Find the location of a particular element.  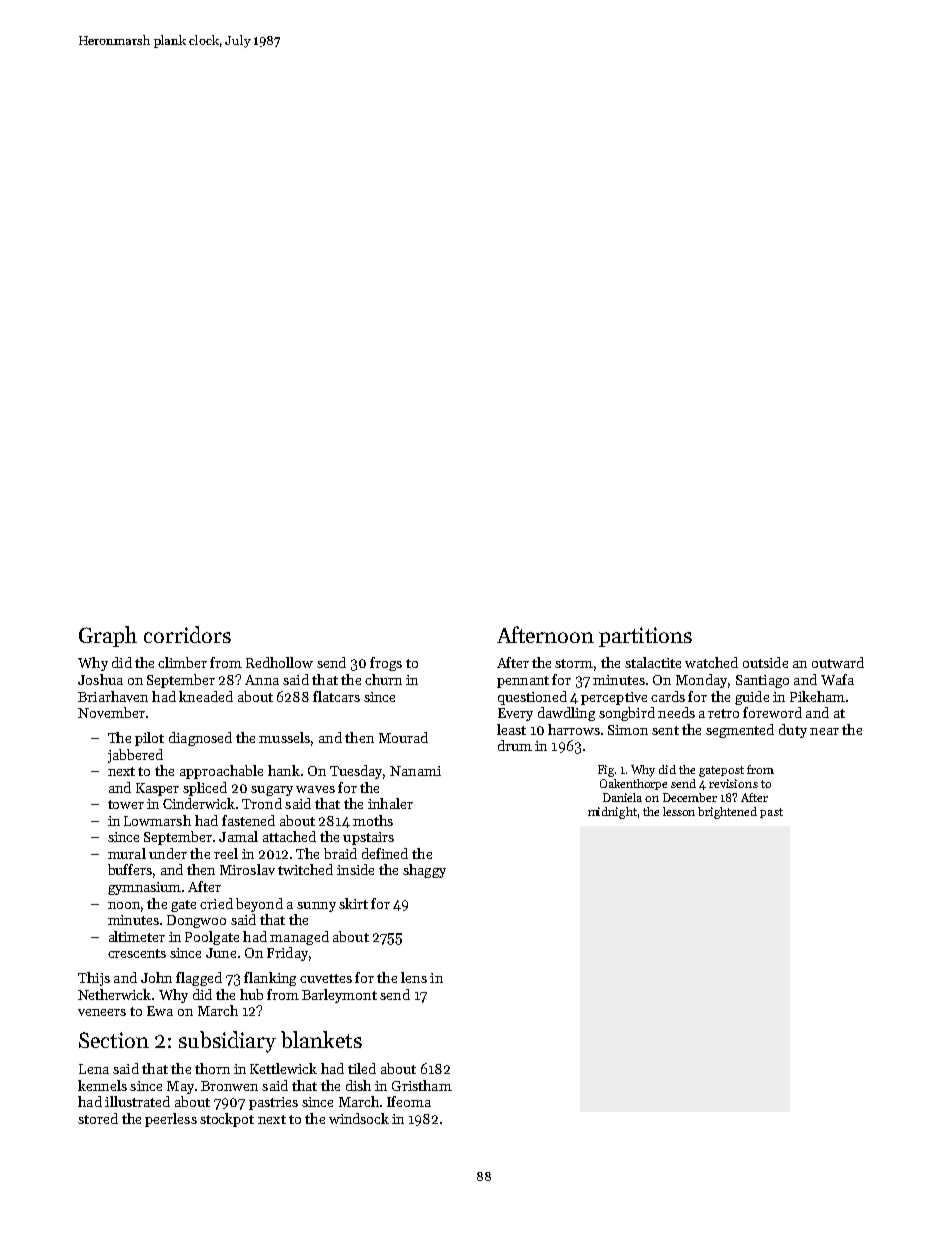

frogs is located at coordinates (386, 664).
